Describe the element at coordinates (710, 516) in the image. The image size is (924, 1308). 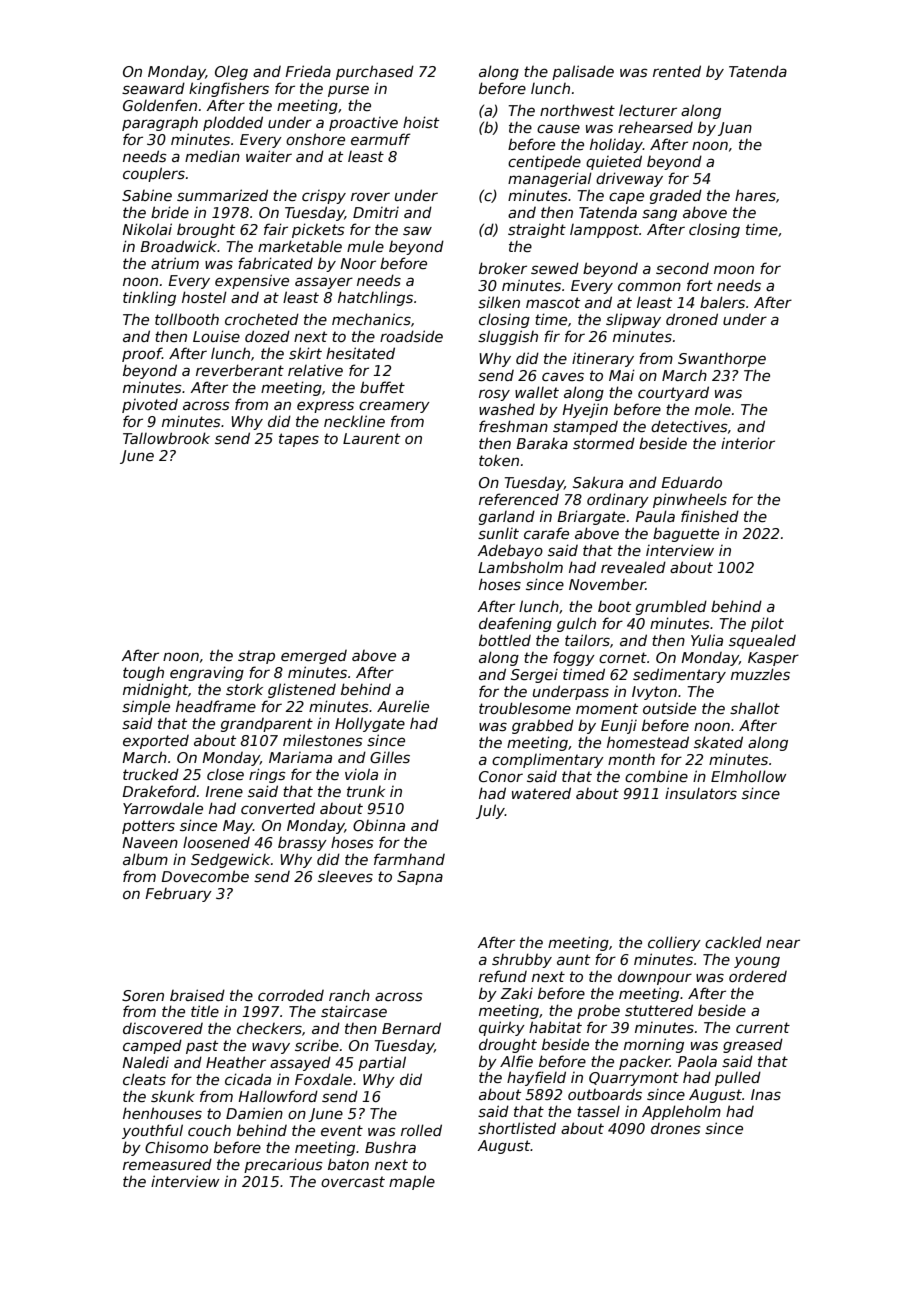
I see `finished` at that location.
